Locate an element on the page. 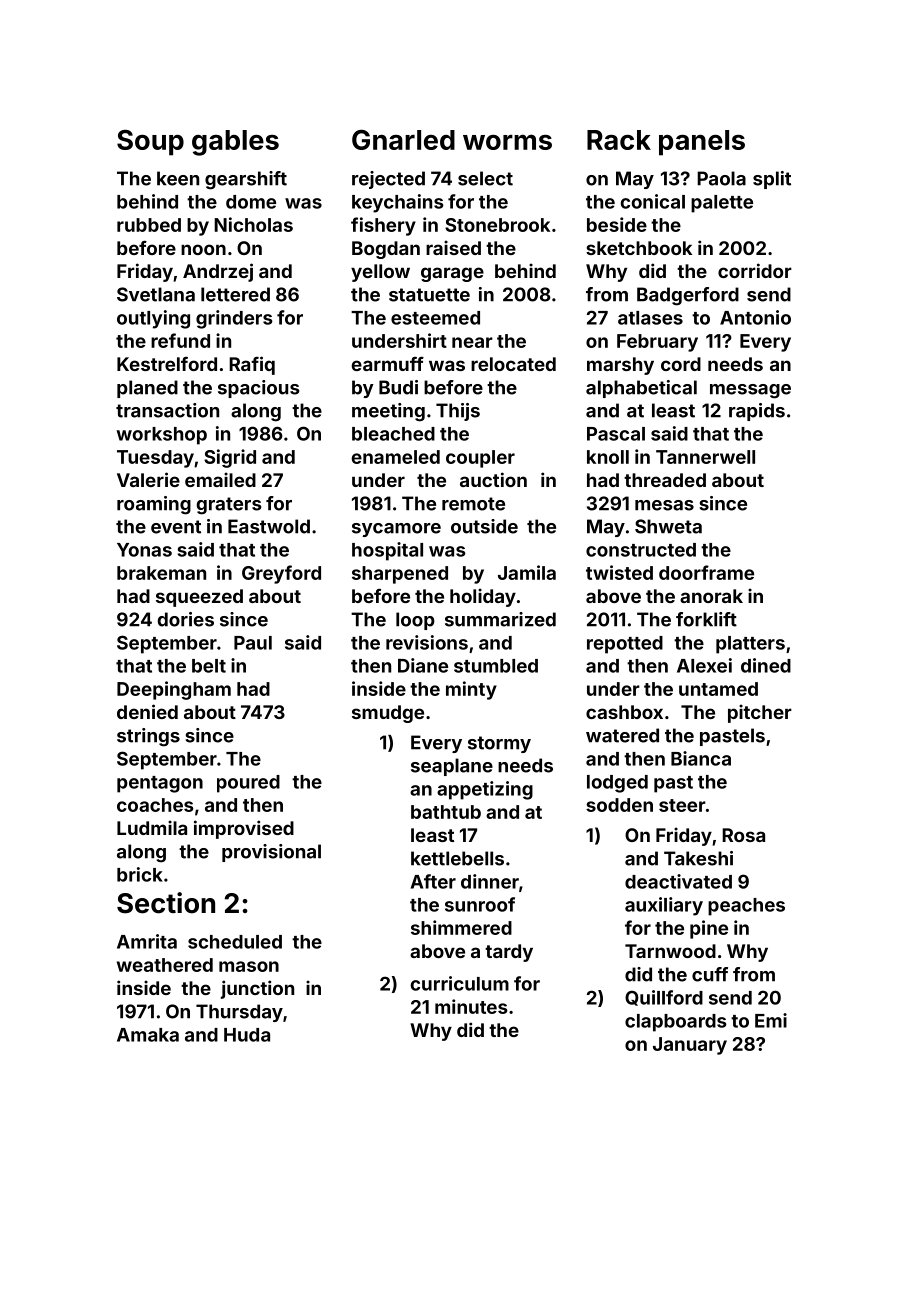 The height and width of the page is (1316, 908). Valerie is located at coordinates (148, 479).
